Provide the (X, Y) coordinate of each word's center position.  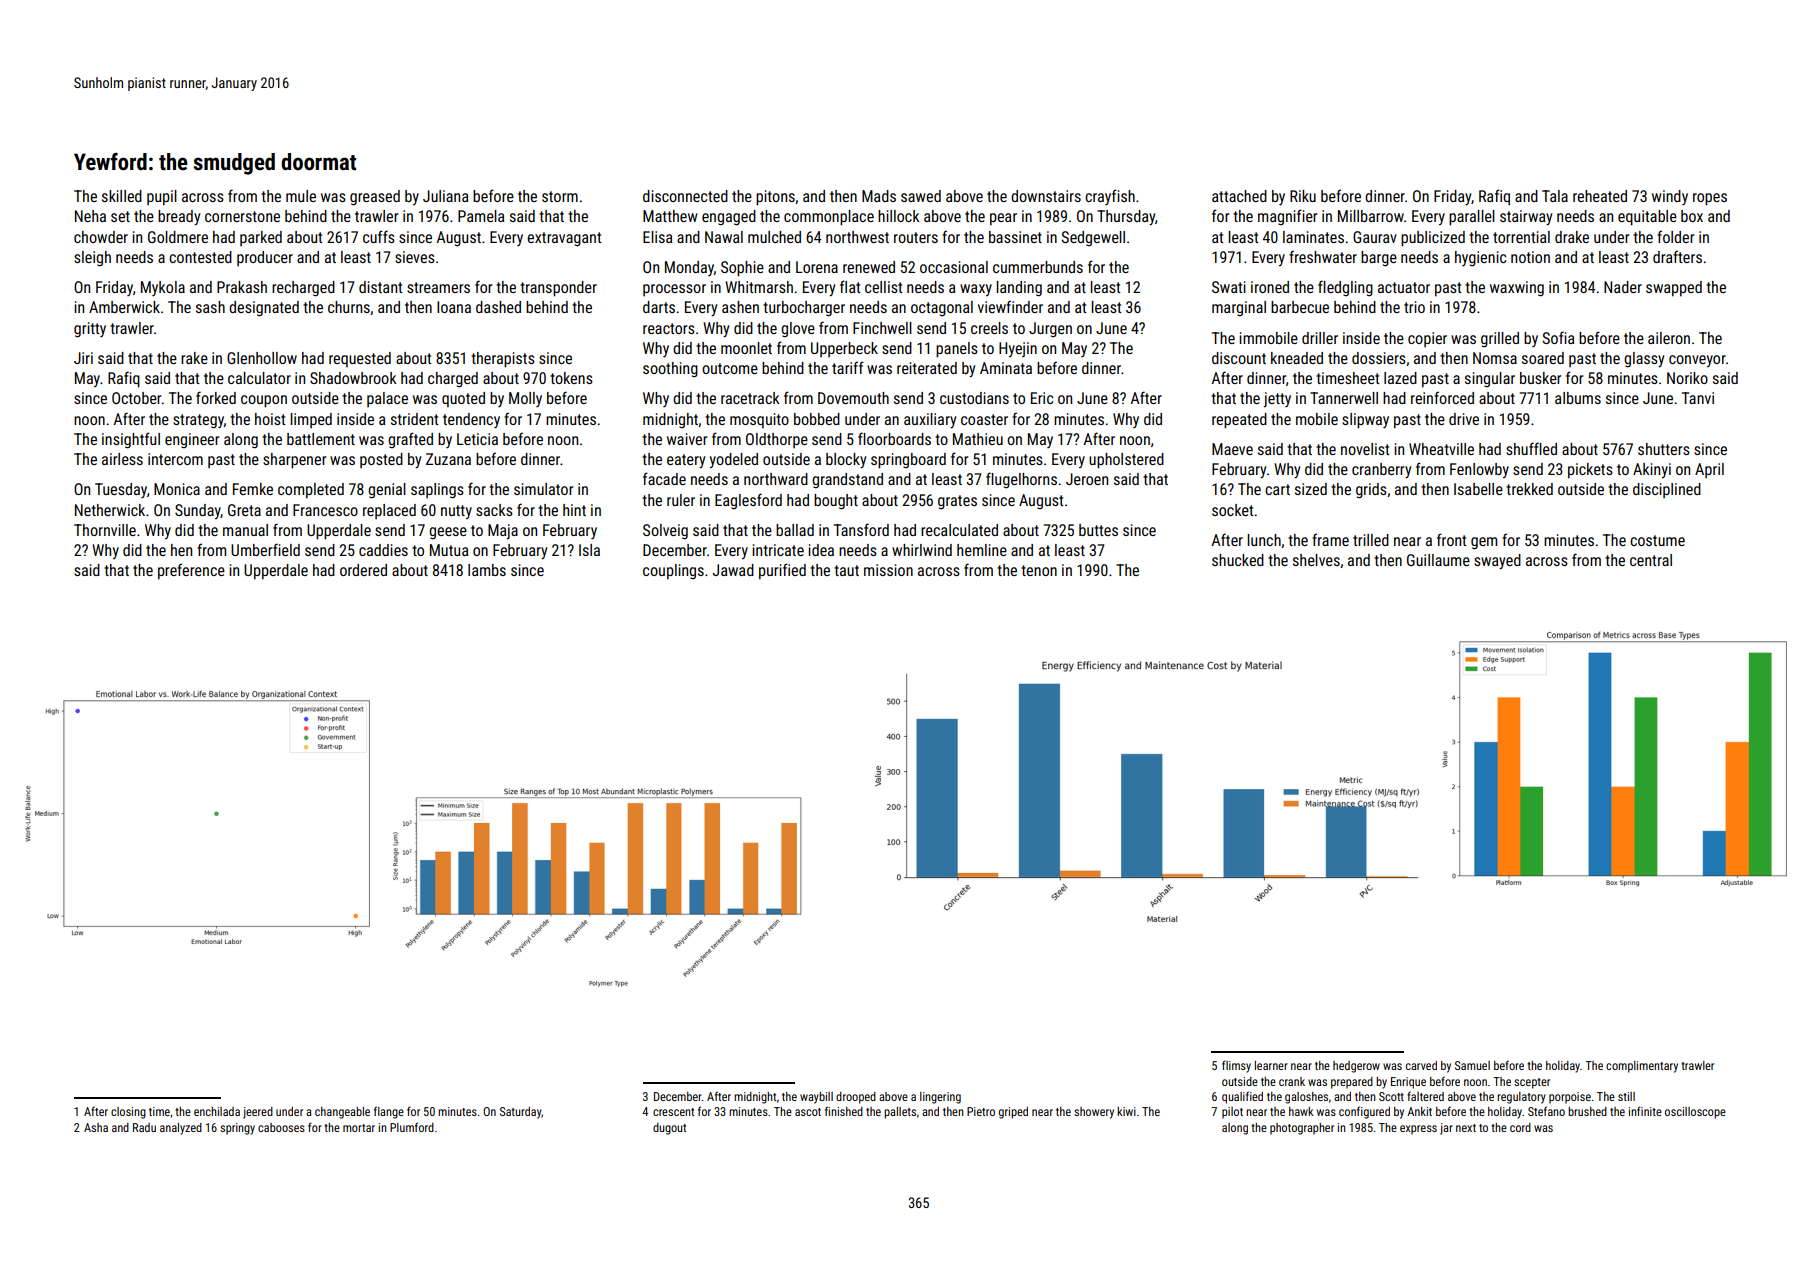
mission (888, 570)
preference (191, 571)
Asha (96, 1127)
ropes (1710, 199)
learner (1271, 1065)
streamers (438, 287)
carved (1421, 1065)
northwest (857, 237)
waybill (816, 1098)
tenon (1039, 570)
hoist (270, 419)
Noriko (1687, 378)
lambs (487, 570)
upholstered (1126, 461)
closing (128, 1113)
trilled (1371, 540)
